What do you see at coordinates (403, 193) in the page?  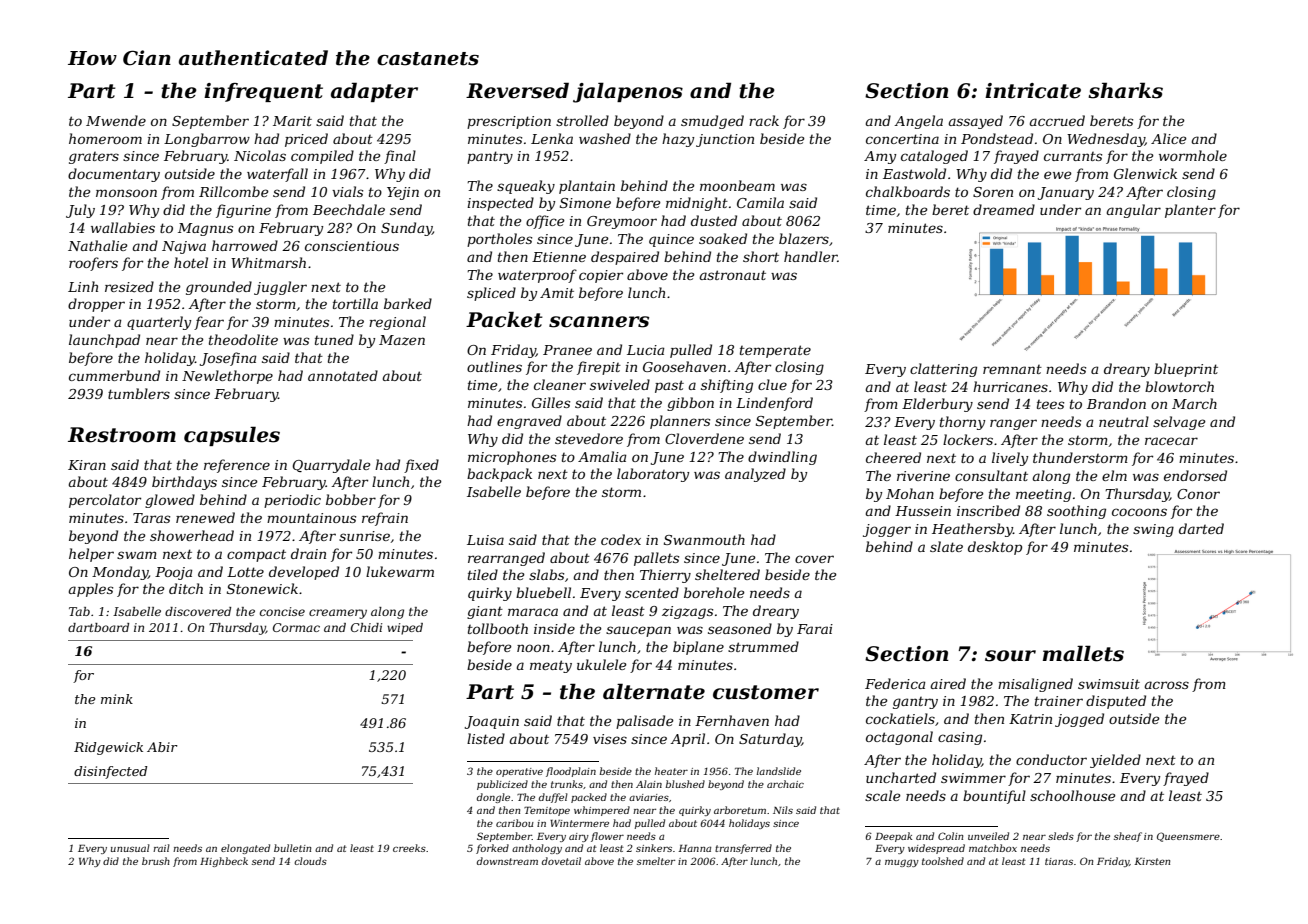 I see `Yejin` at bounding box center [403, 193].
